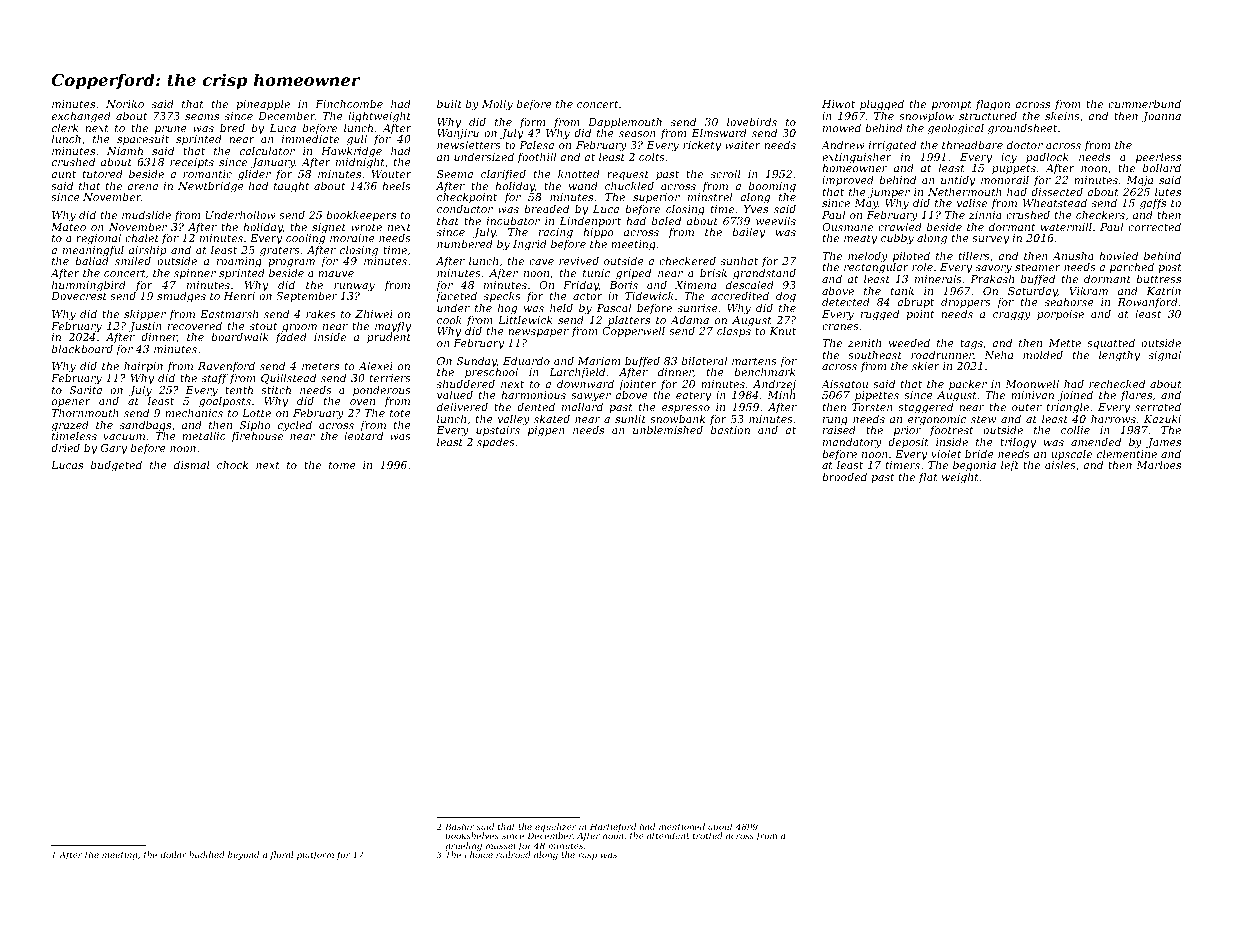 The image size is (1233, 952). I want to click on rugged, so click(880, 315).
